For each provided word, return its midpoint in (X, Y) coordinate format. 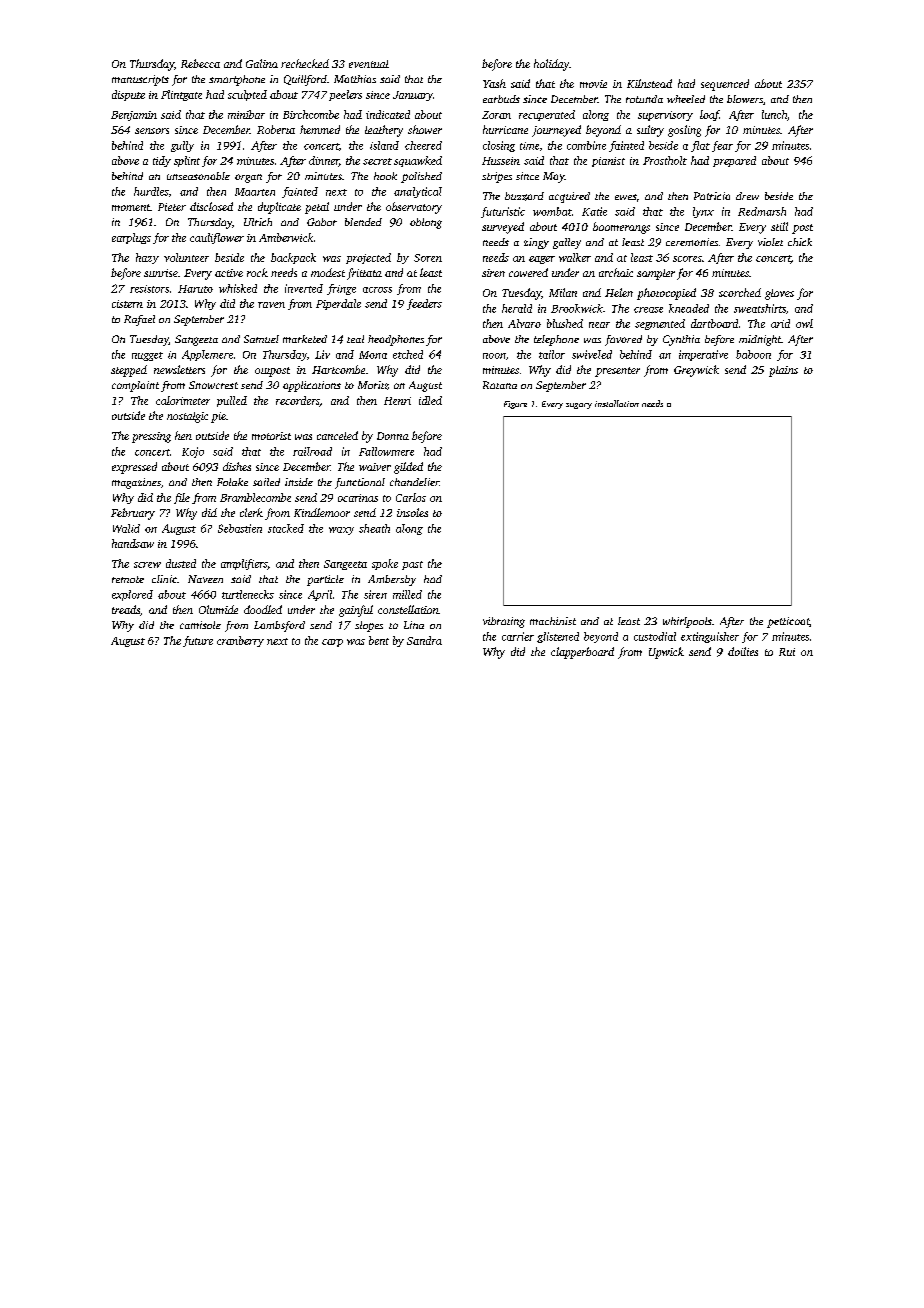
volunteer (186, 257)
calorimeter (183, 400)
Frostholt (665, 160)
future (198, 641)
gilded (408, 468)
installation (617, 403)
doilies (743, 651)
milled (407, 594)
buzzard (524, 196)
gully (182, 146)
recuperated (547, 115)
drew (747, 196)
